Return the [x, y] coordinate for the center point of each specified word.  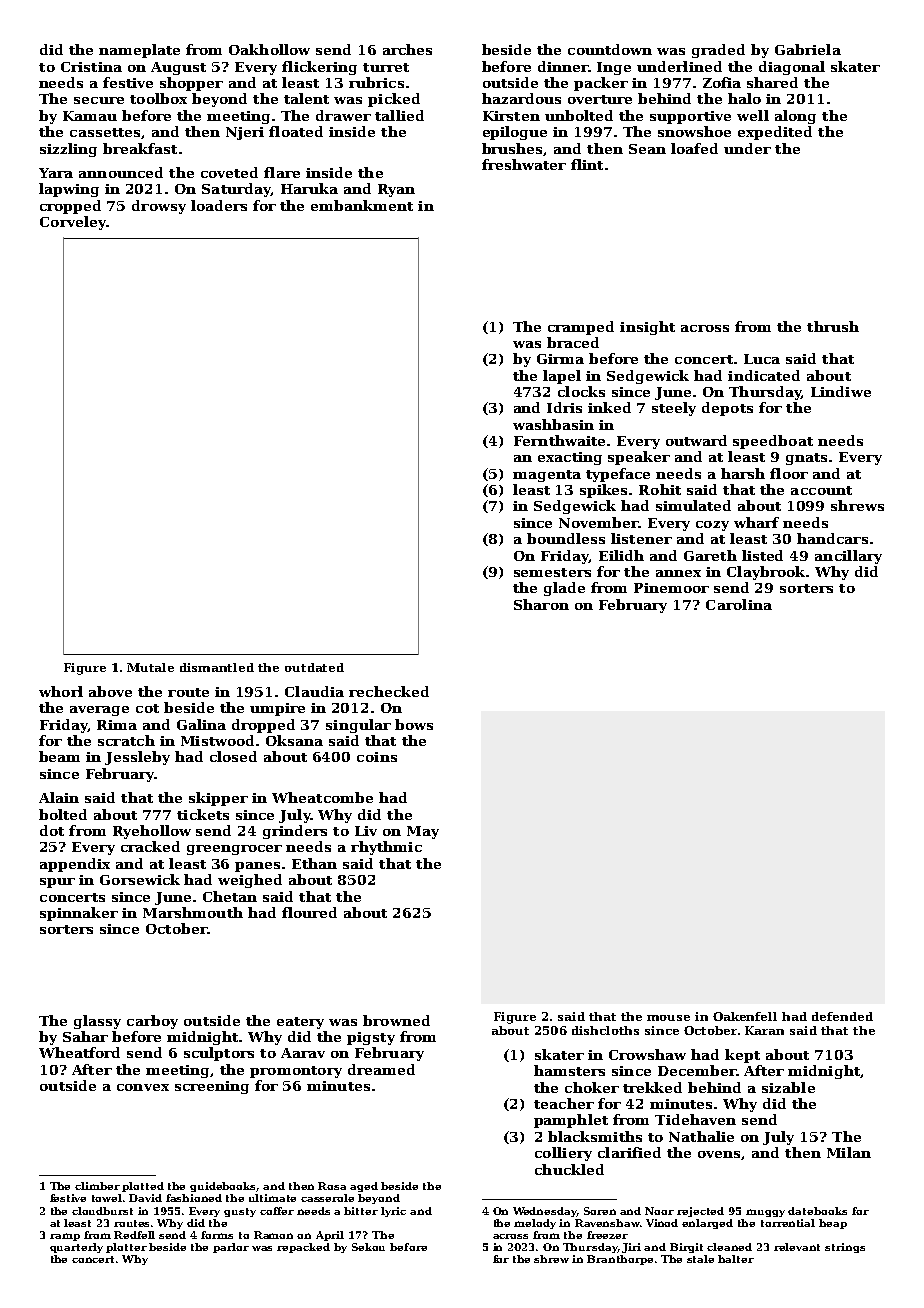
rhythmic [386, 848]
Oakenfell [745, 1016]
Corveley [73, 223]
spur [57, 883]
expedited [775, 133]
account [821, 490]
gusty [240, 1212]
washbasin [553, 424]
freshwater [524, 164]
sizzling [68, 150]
